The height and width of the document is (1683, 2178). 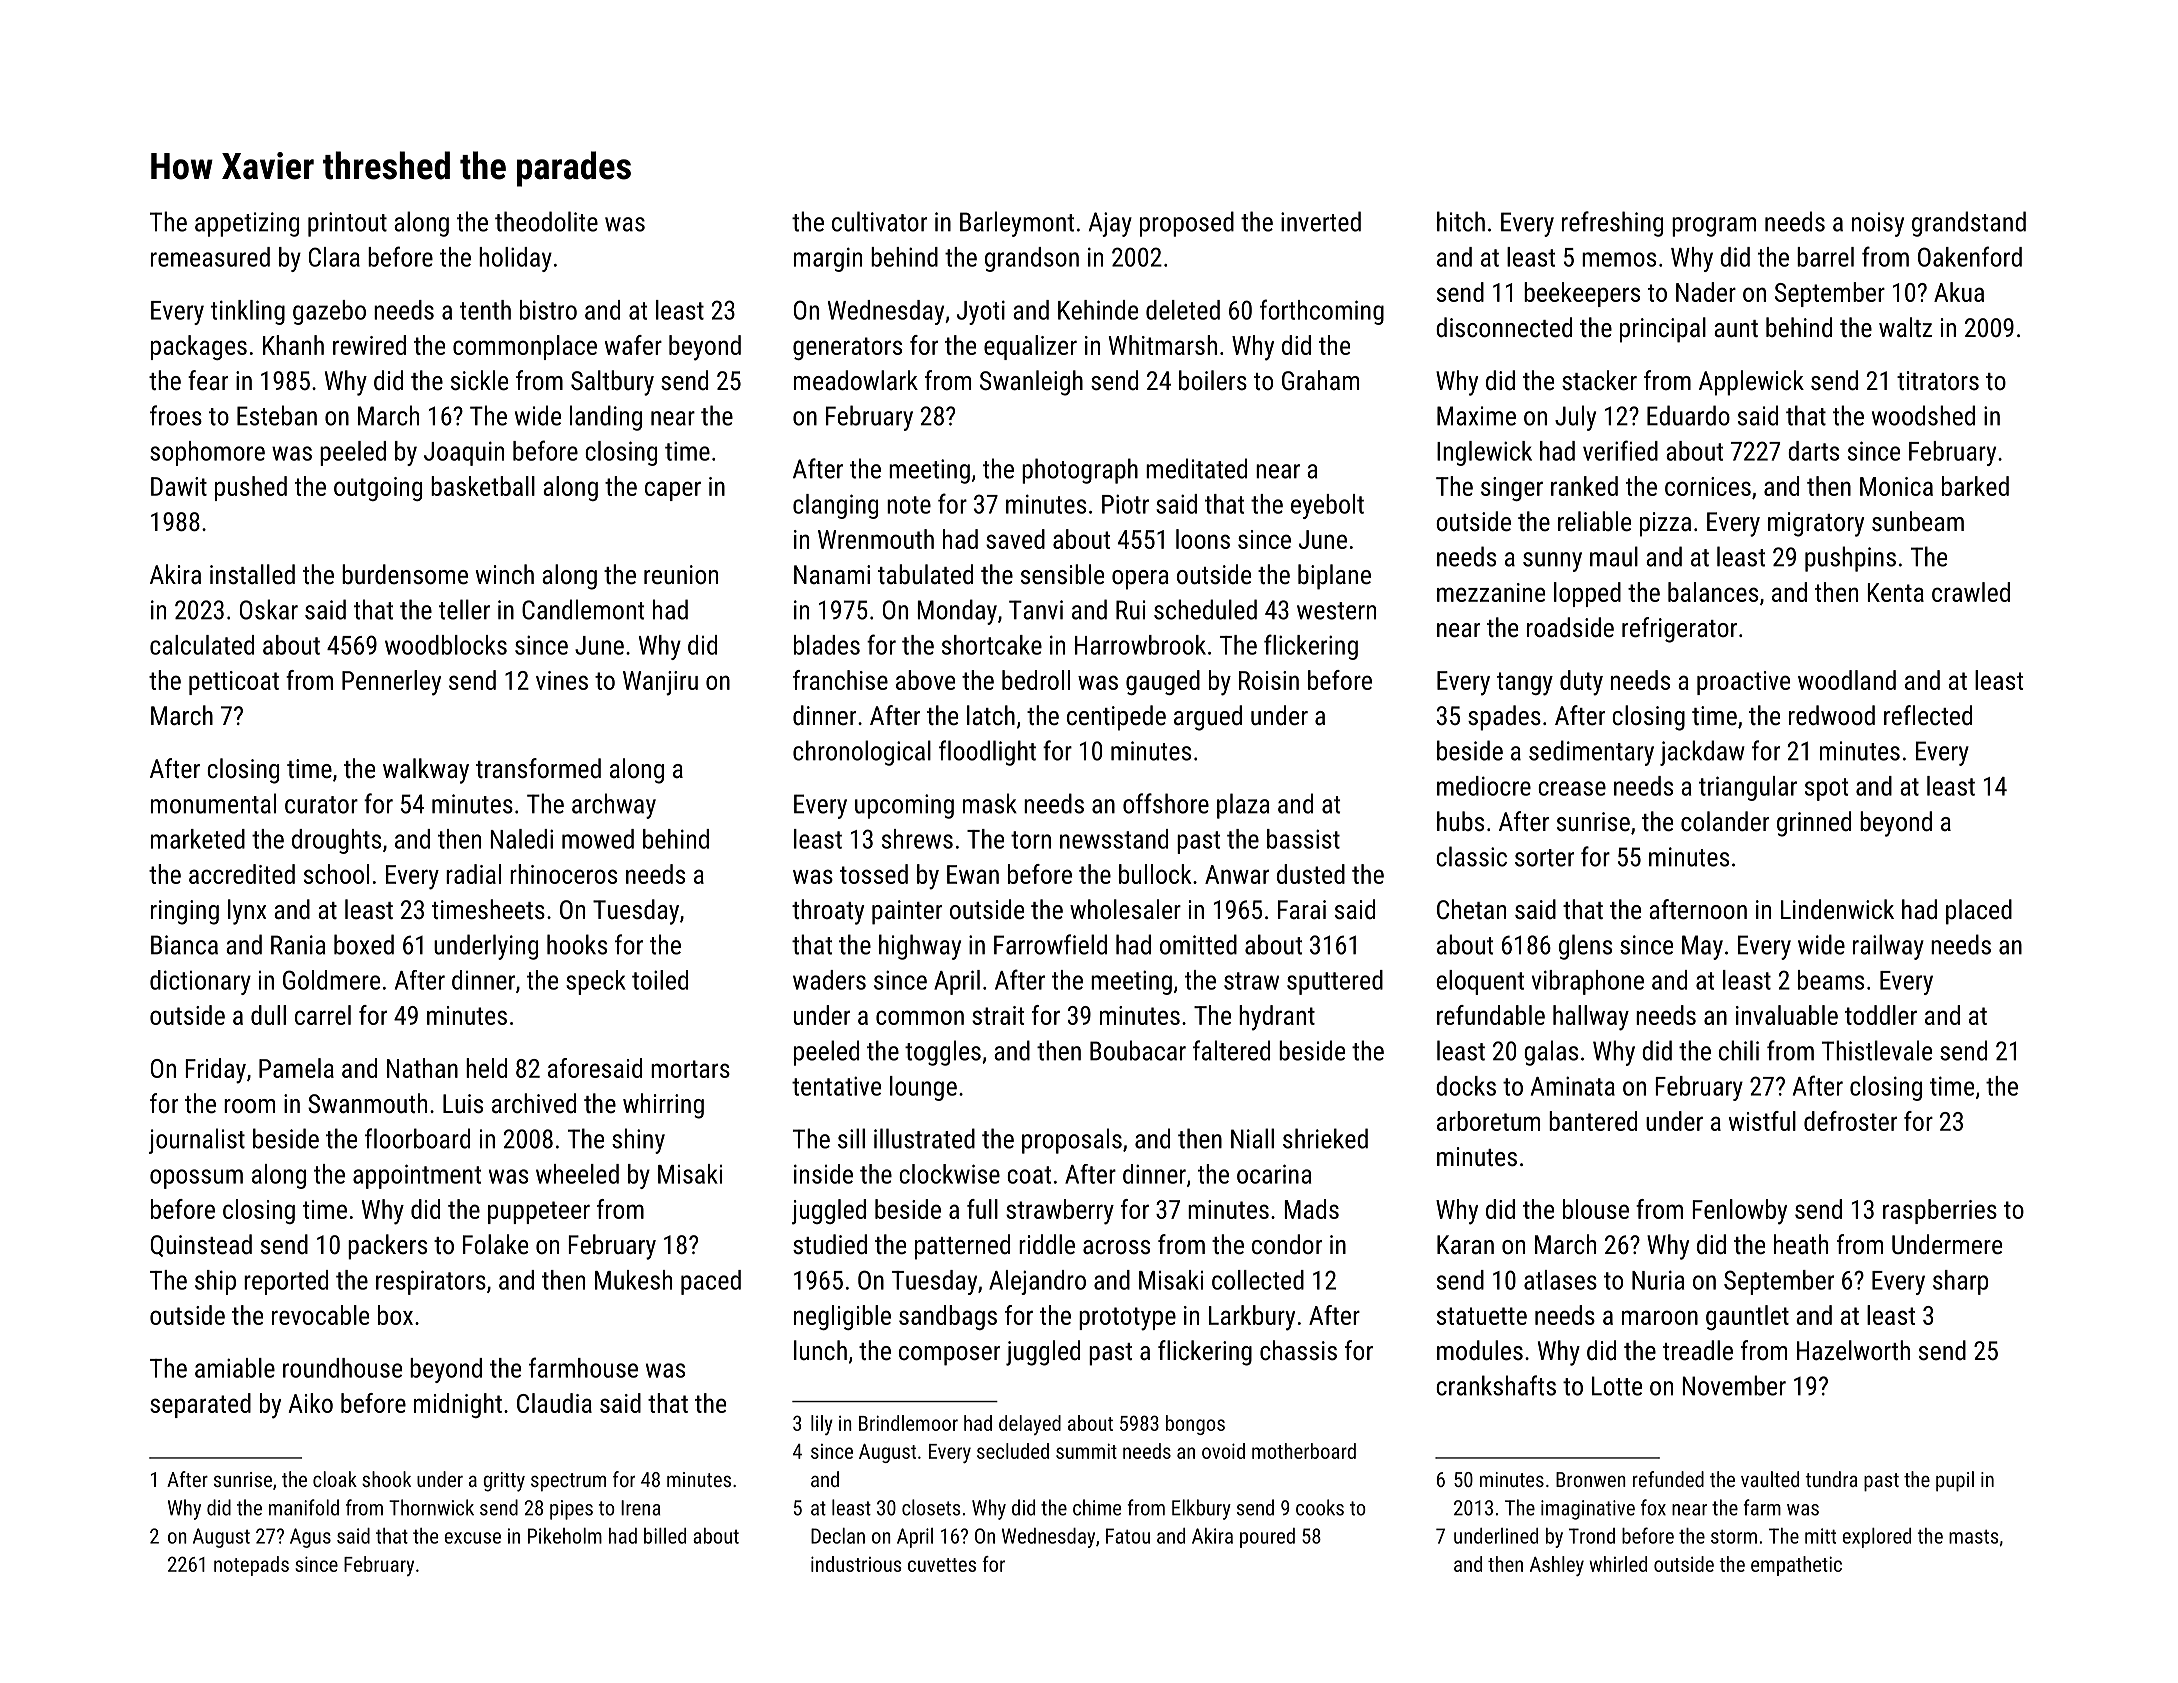 What do you see at coordinates (446, 645) in the document?
I see `woodblocks` at bounding box center [446, 645].
